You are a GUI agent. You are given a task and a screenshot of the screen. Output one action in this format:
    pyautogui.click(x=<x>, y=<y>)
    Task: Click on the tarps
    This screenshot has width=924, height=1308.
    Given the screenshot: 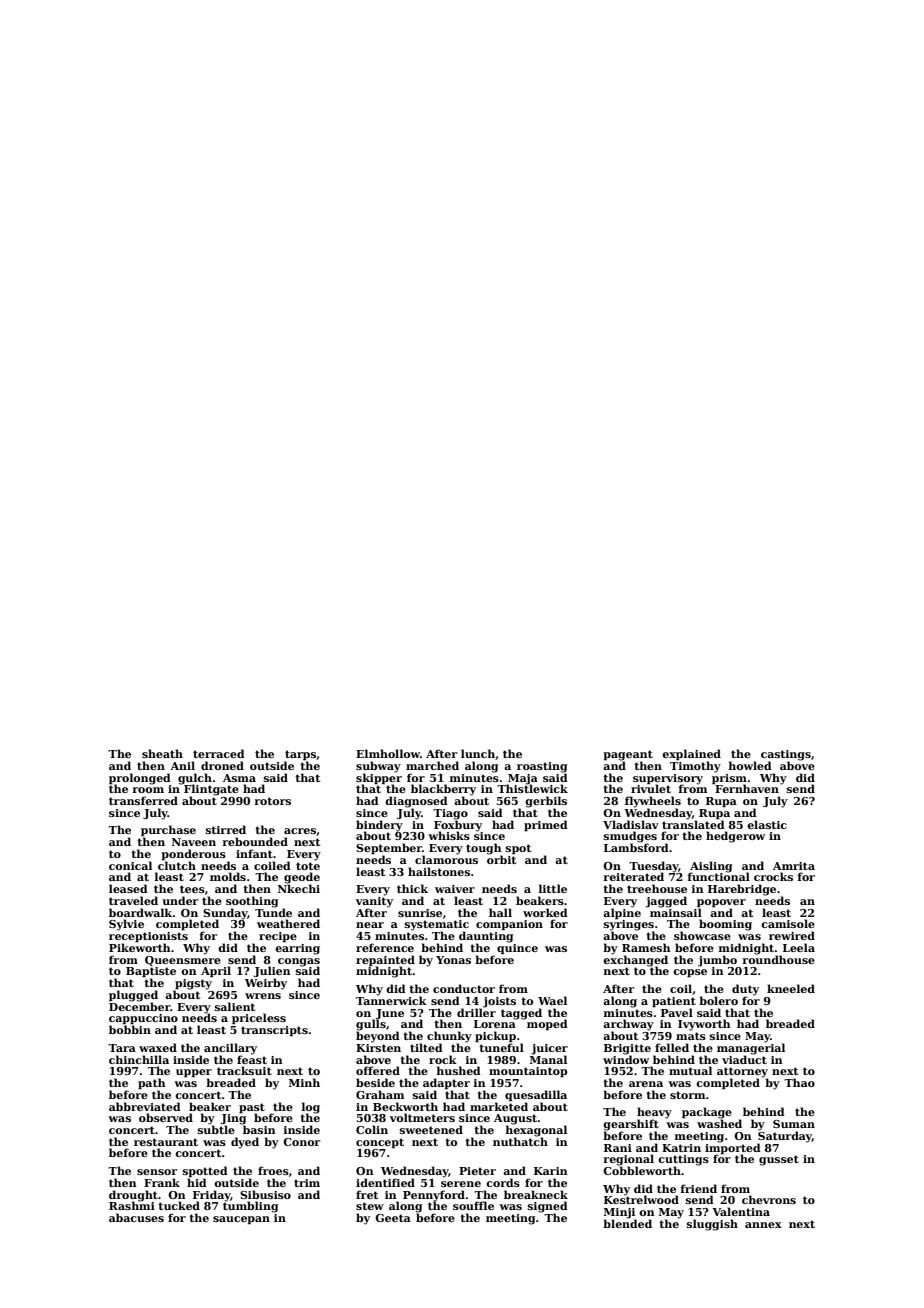 What is the action you would take?
    pyautogui.click(x=300, y=755)
